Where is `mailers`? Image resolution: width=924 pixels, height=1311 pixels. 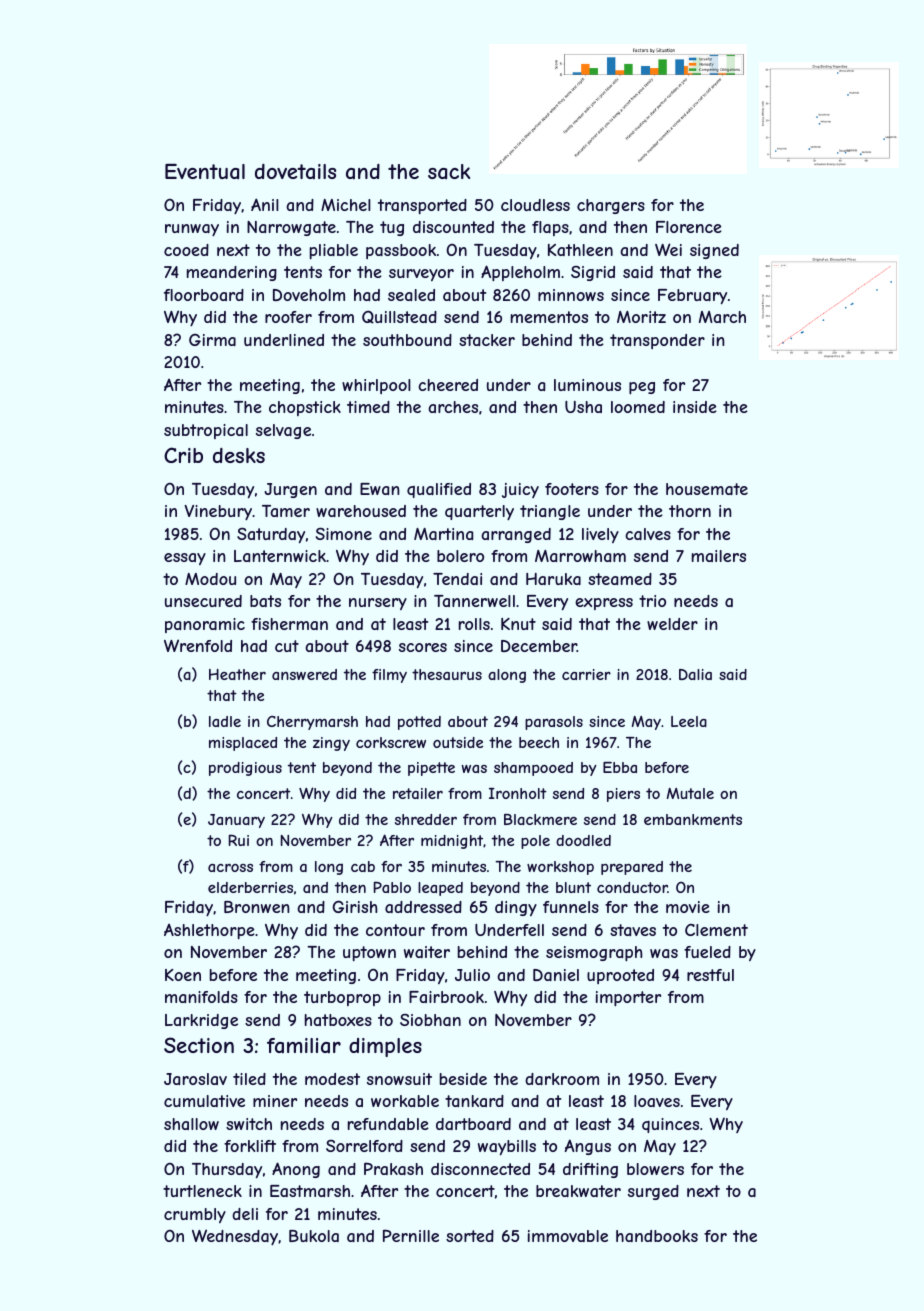 mailers is located at coordinates (719, 556).
